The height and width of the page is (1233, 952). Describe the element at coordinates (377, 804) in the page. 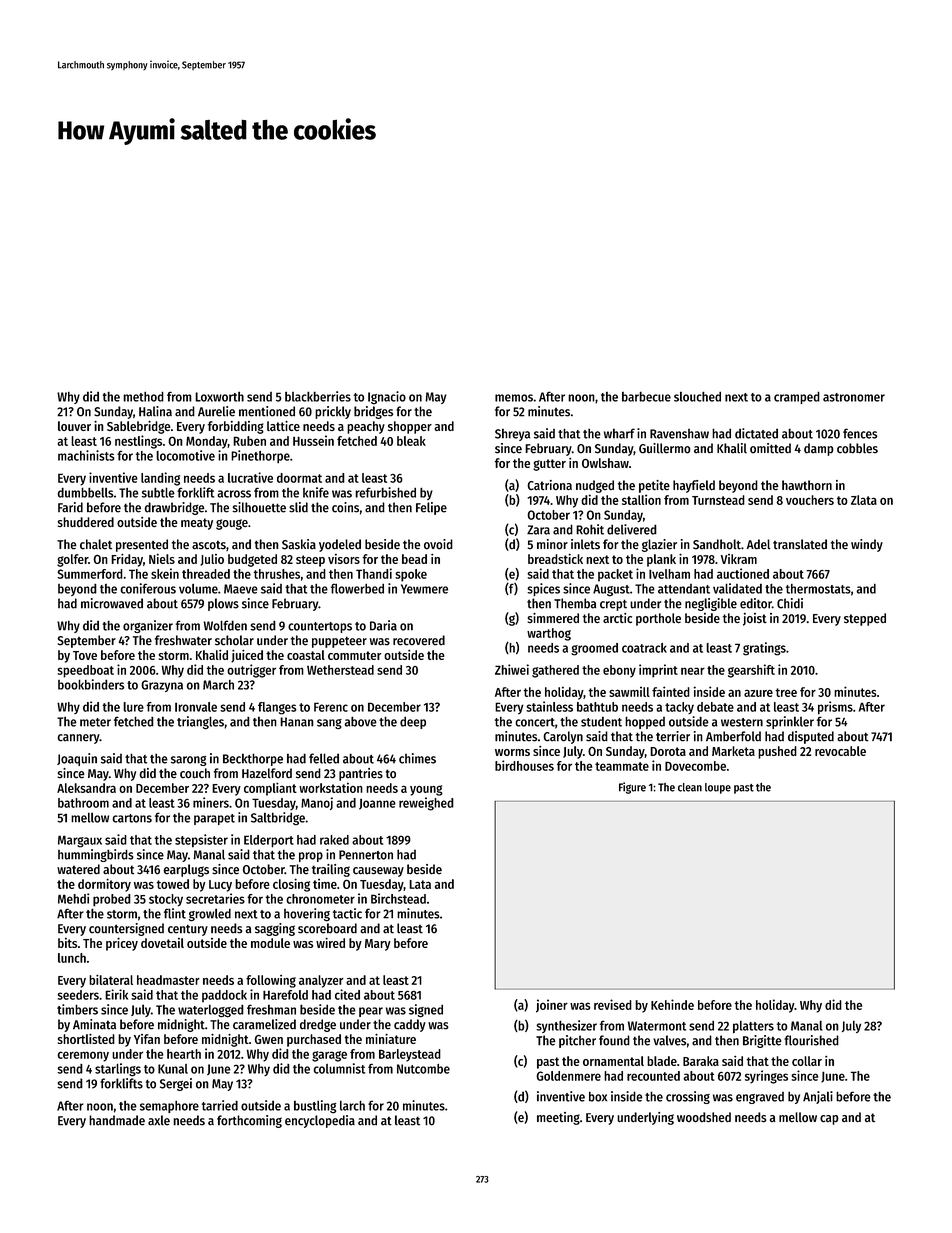

I see `Joanne` at that location.
